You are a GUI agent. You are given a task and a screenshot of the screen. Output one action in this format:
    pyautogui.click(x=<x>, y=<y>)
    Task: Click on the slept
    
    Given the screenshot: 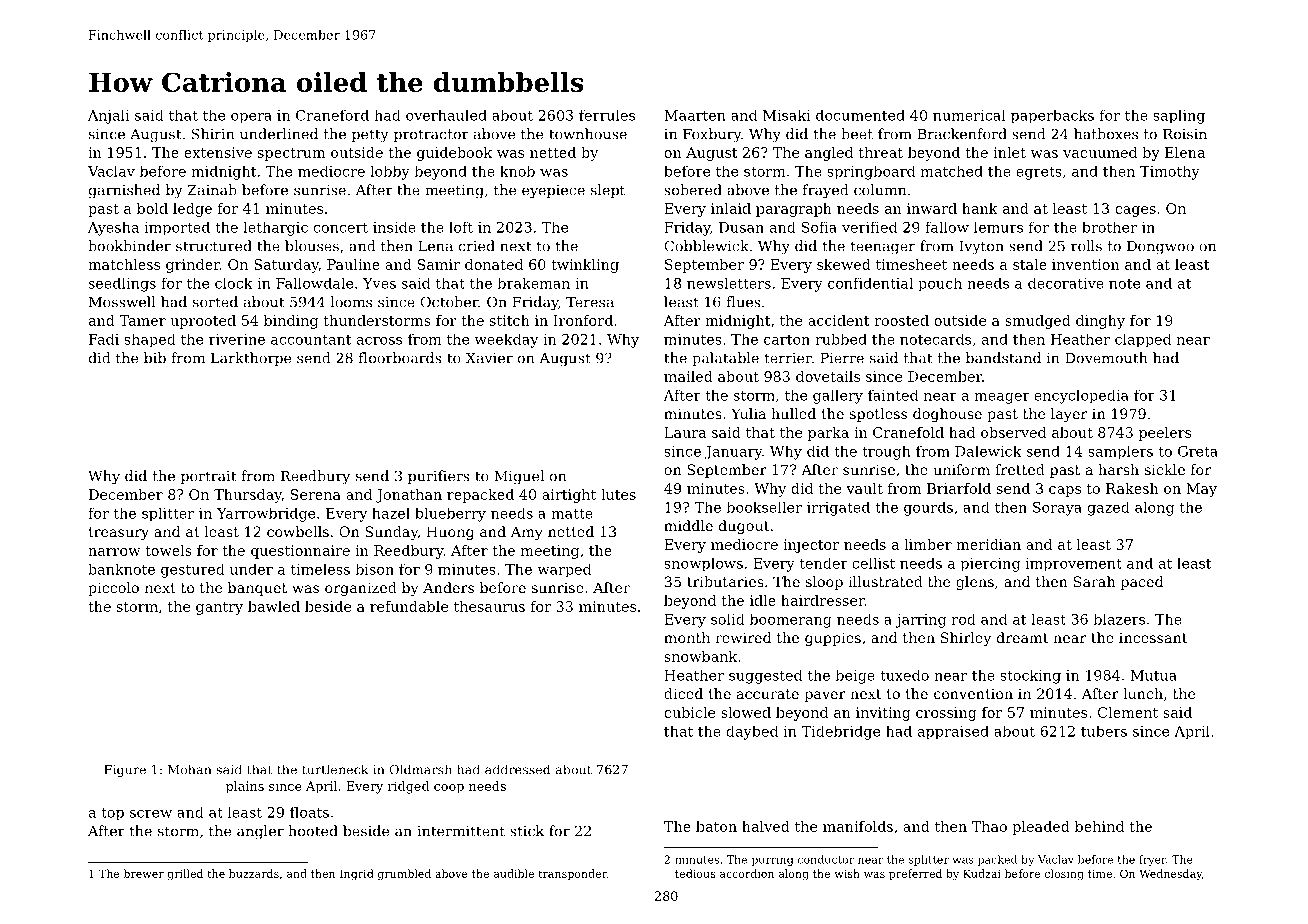 What is the action you would take?
    pyautogui.click(x=608, y=191)
